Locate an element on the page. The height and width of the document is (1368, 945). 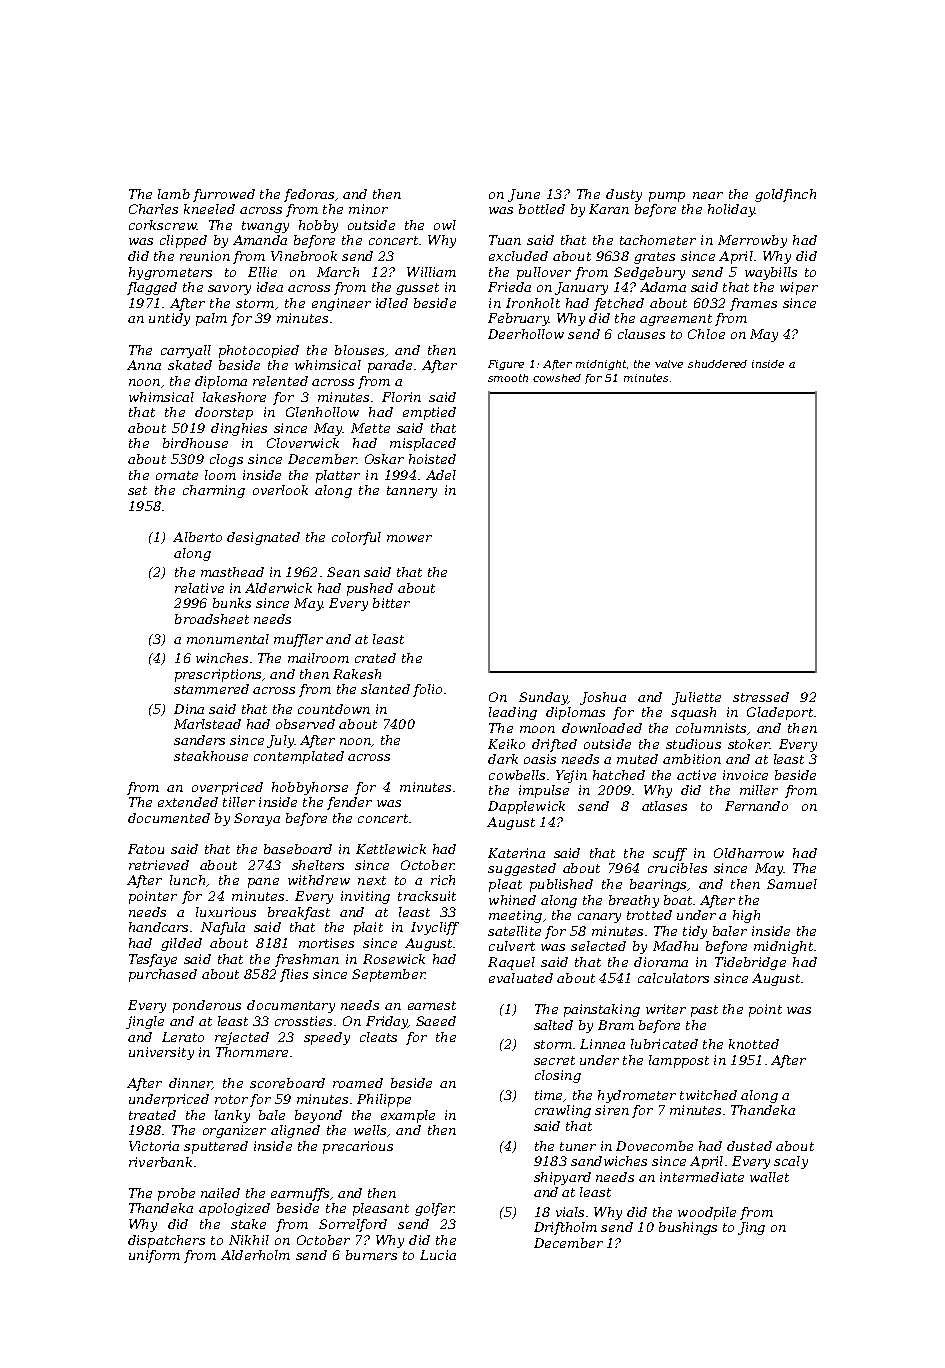
riverbank is located at coordinates (160, 1162).
